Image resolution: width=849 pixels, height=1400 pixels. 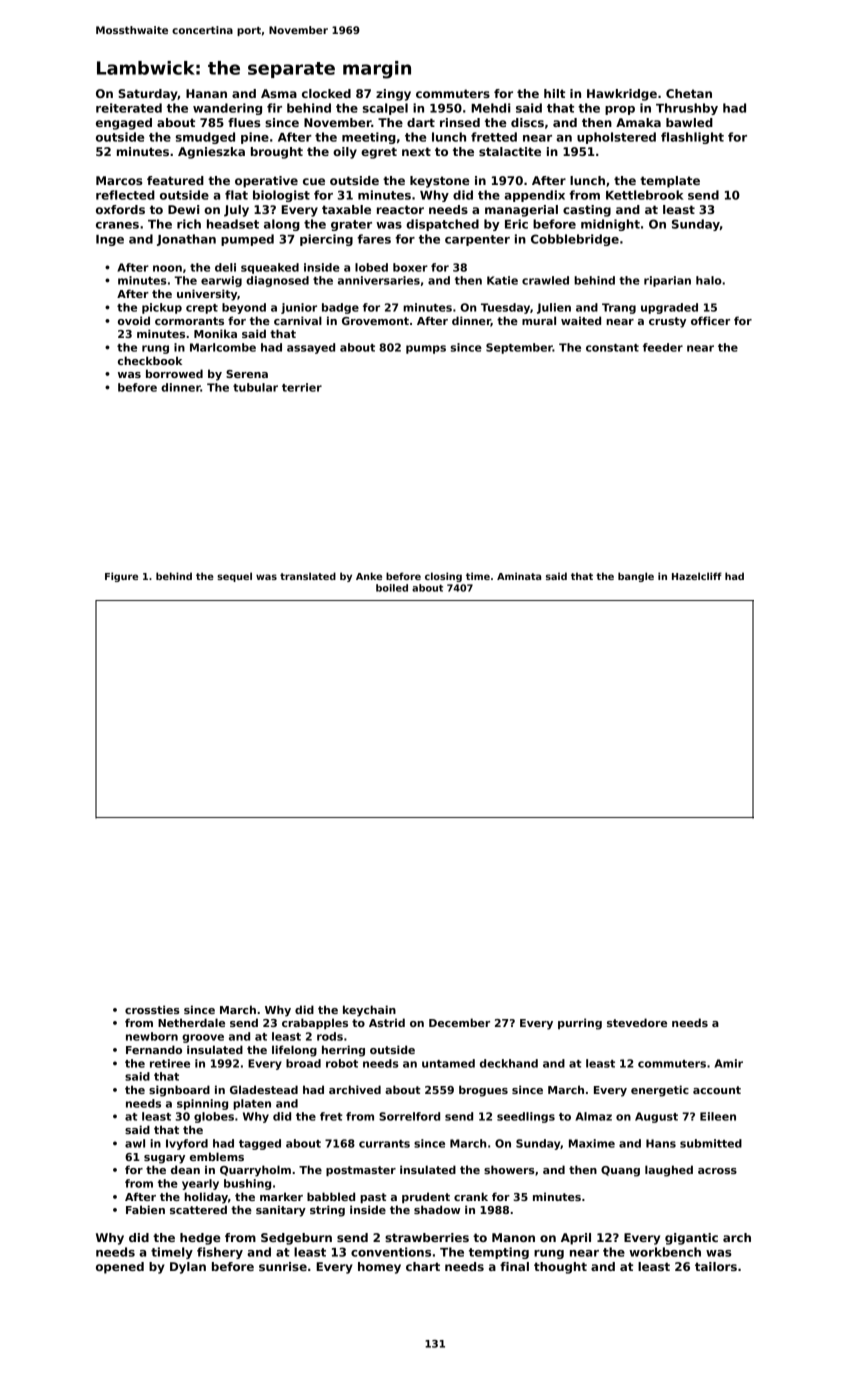 I want to click on zingy, so click(x=393, y=95).
